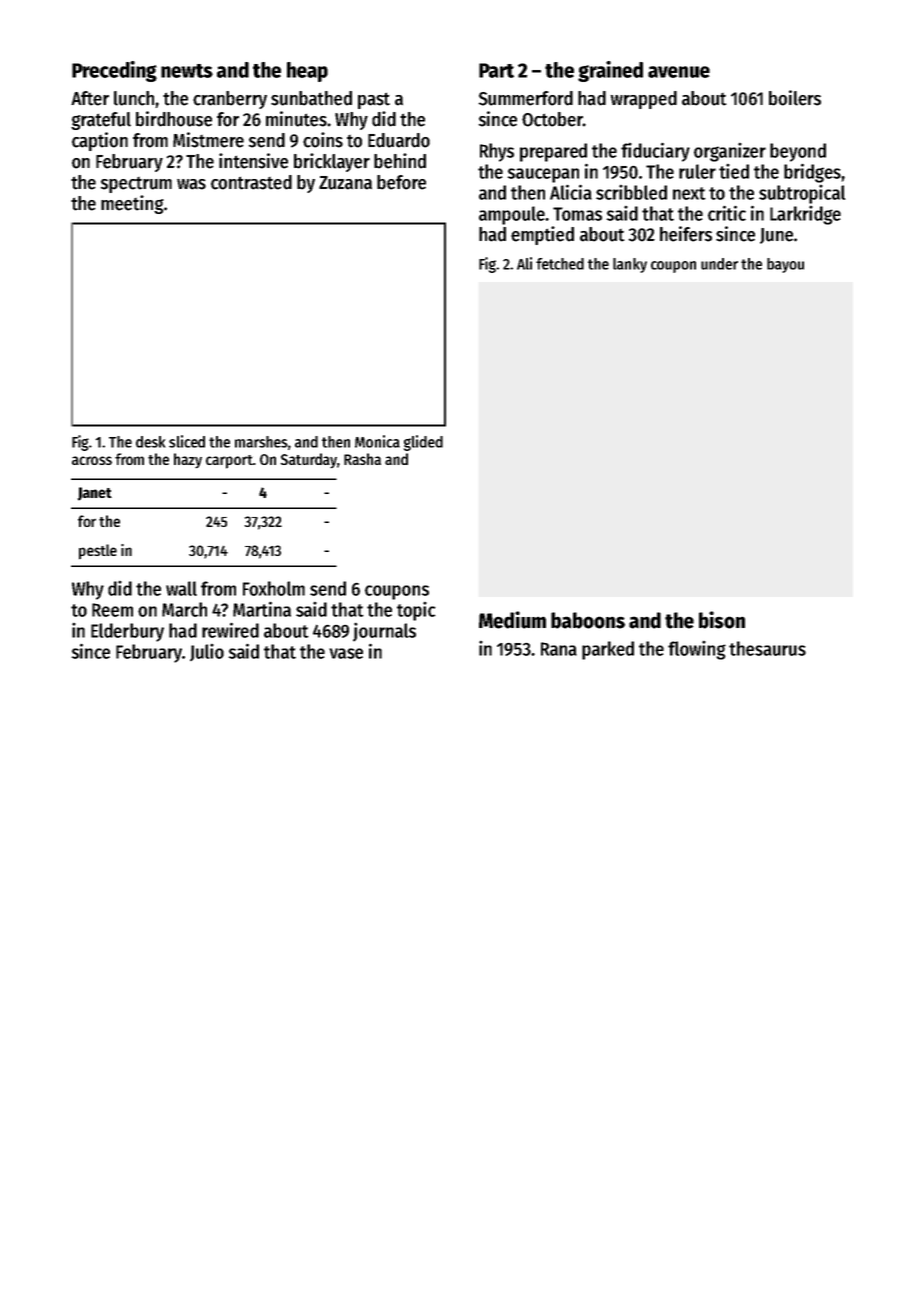  Describe the element at coordinates (722, 620) in the screenshot. I see `bison` at that location.
